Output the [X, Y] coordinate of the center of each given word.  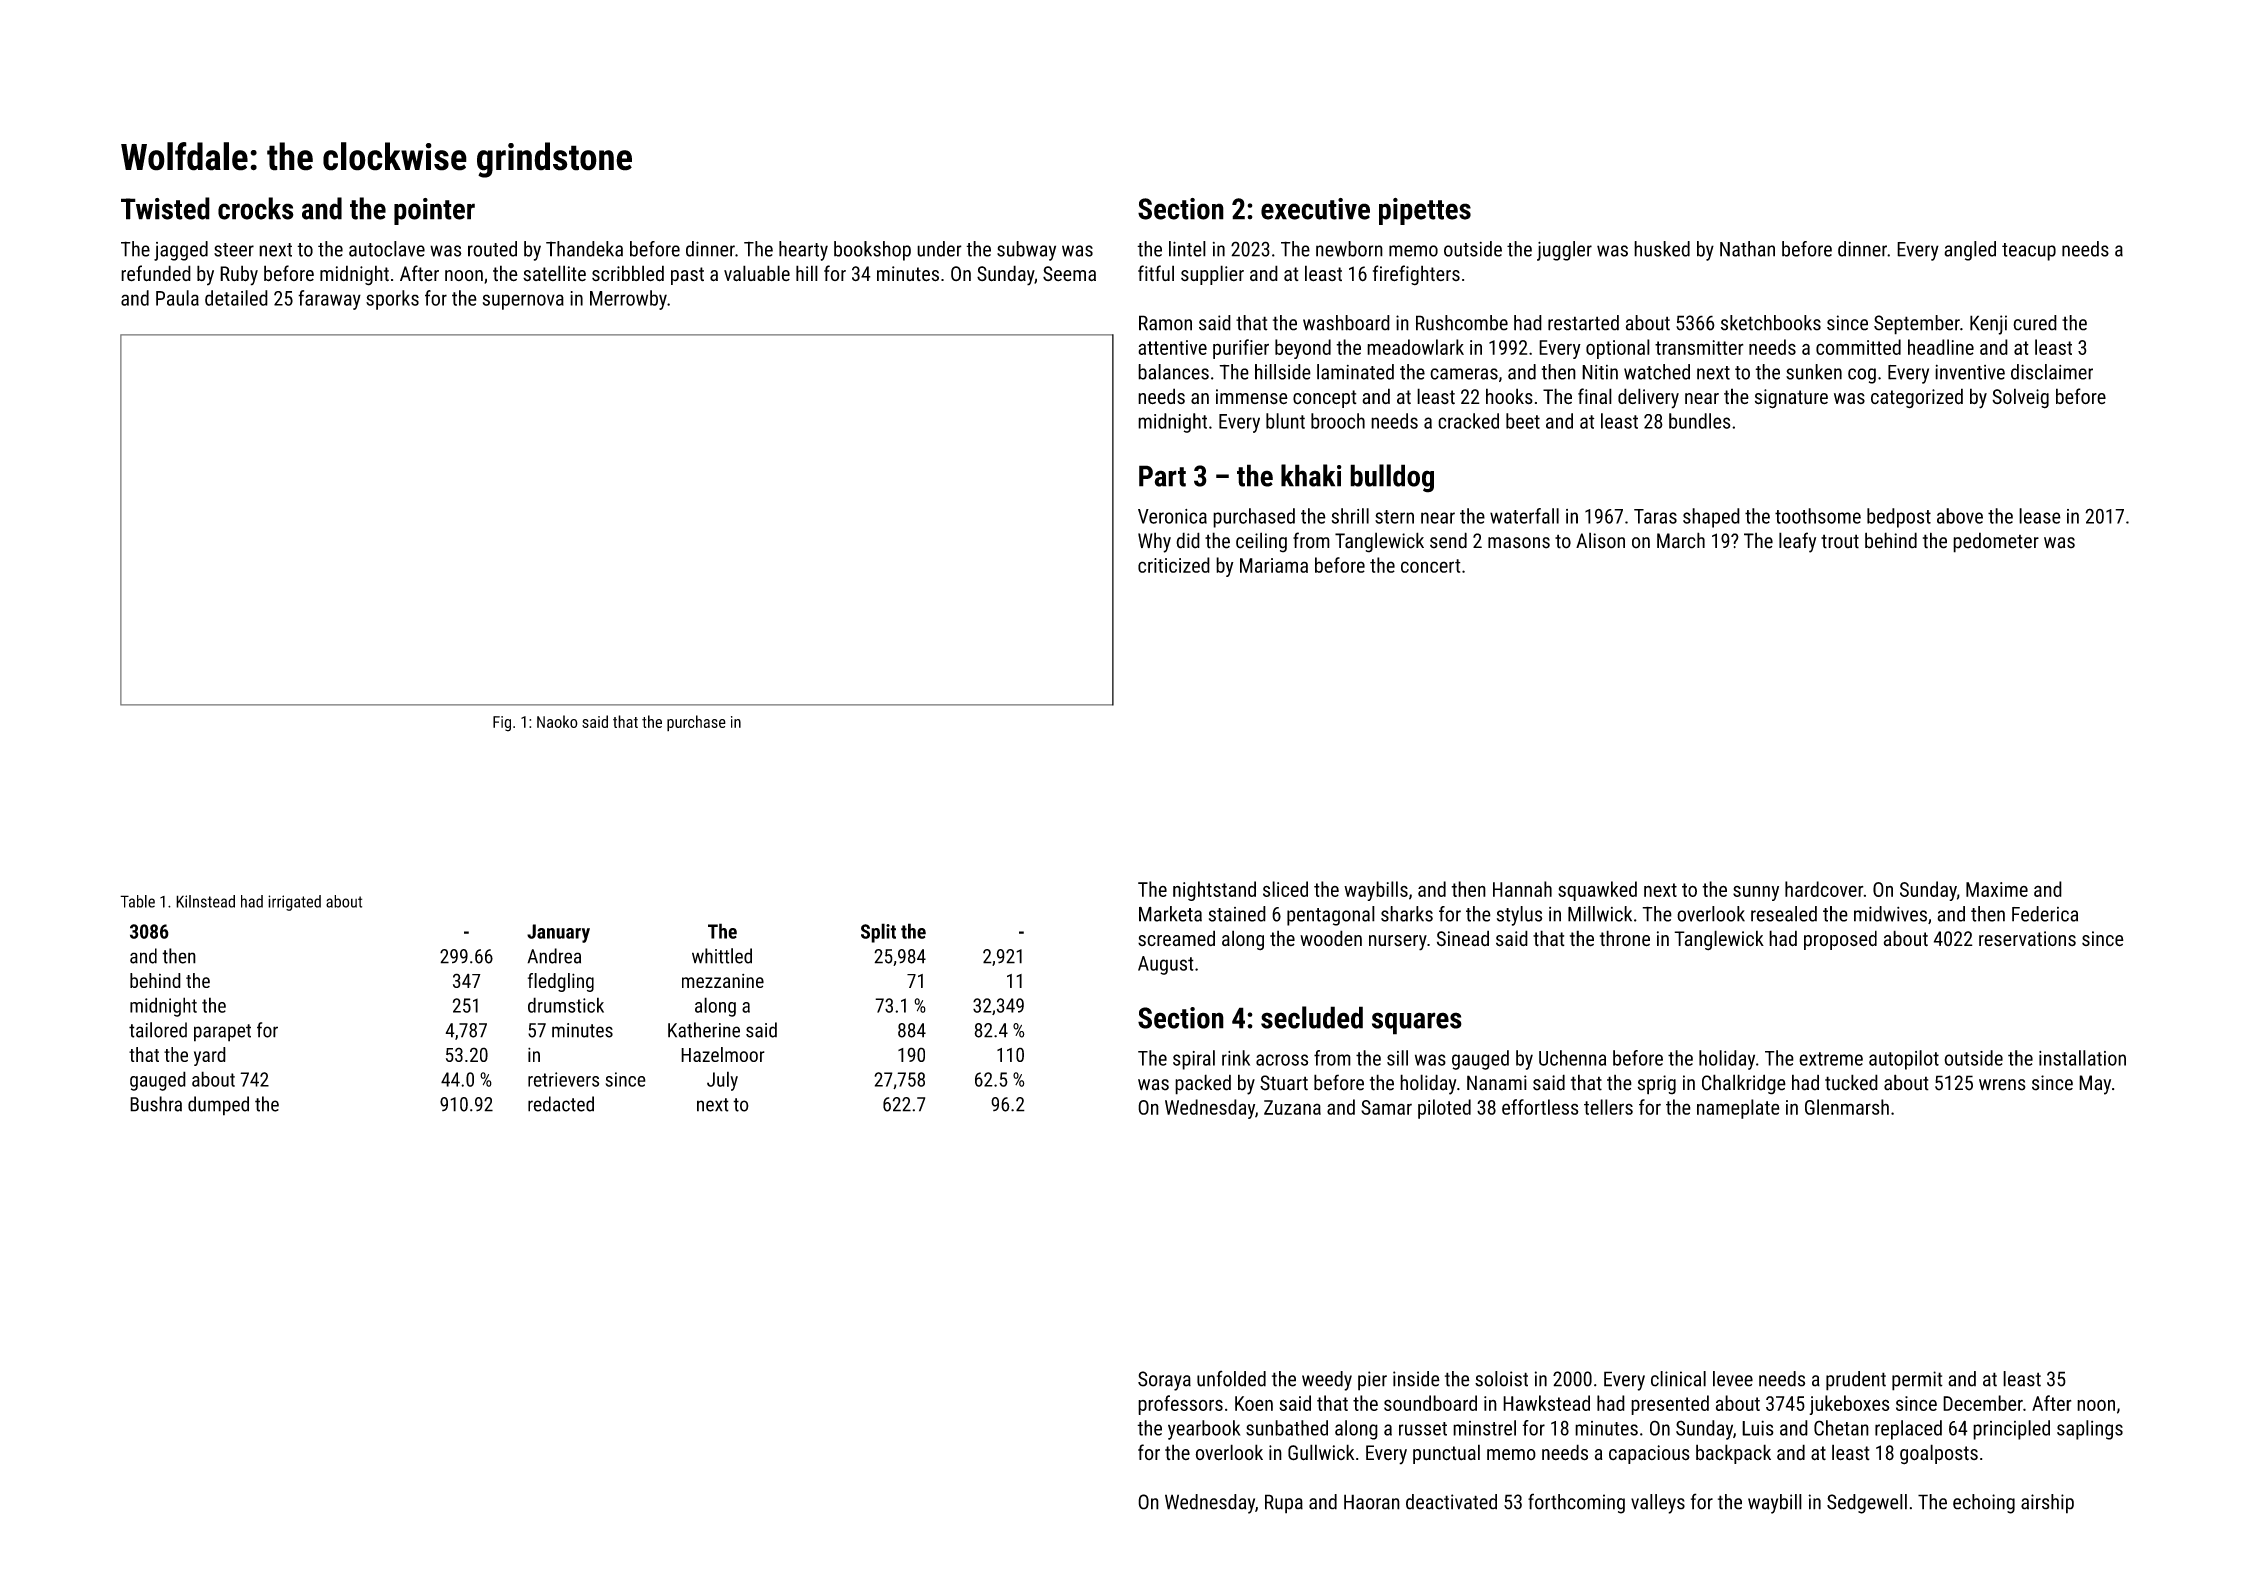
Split [878, 933]
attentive [1172, 347]
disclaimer [2052, 372]
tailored [158, 1030]
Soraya [1164, 1381]
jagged [181, 251]
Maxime [1997, 889]
